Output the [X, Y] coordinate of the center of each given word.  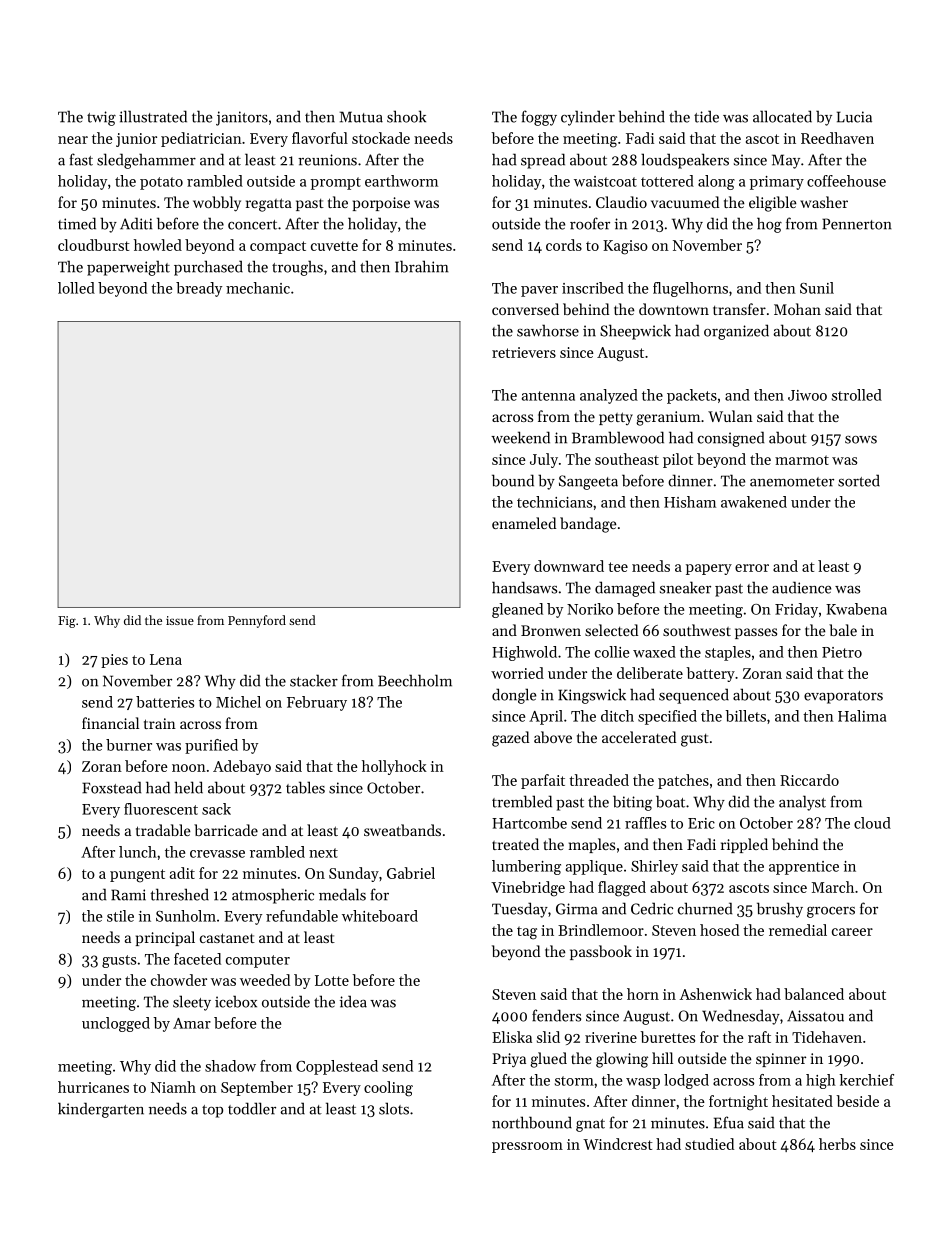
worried [517, 673]
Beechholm [415, 680]
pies [114, 661]
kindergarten [101, 1110]
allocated [782, 116]
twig [101, 118]
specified [667, 717]
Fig [67, 622]
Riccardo [809, 780]
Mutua [361, 117]
